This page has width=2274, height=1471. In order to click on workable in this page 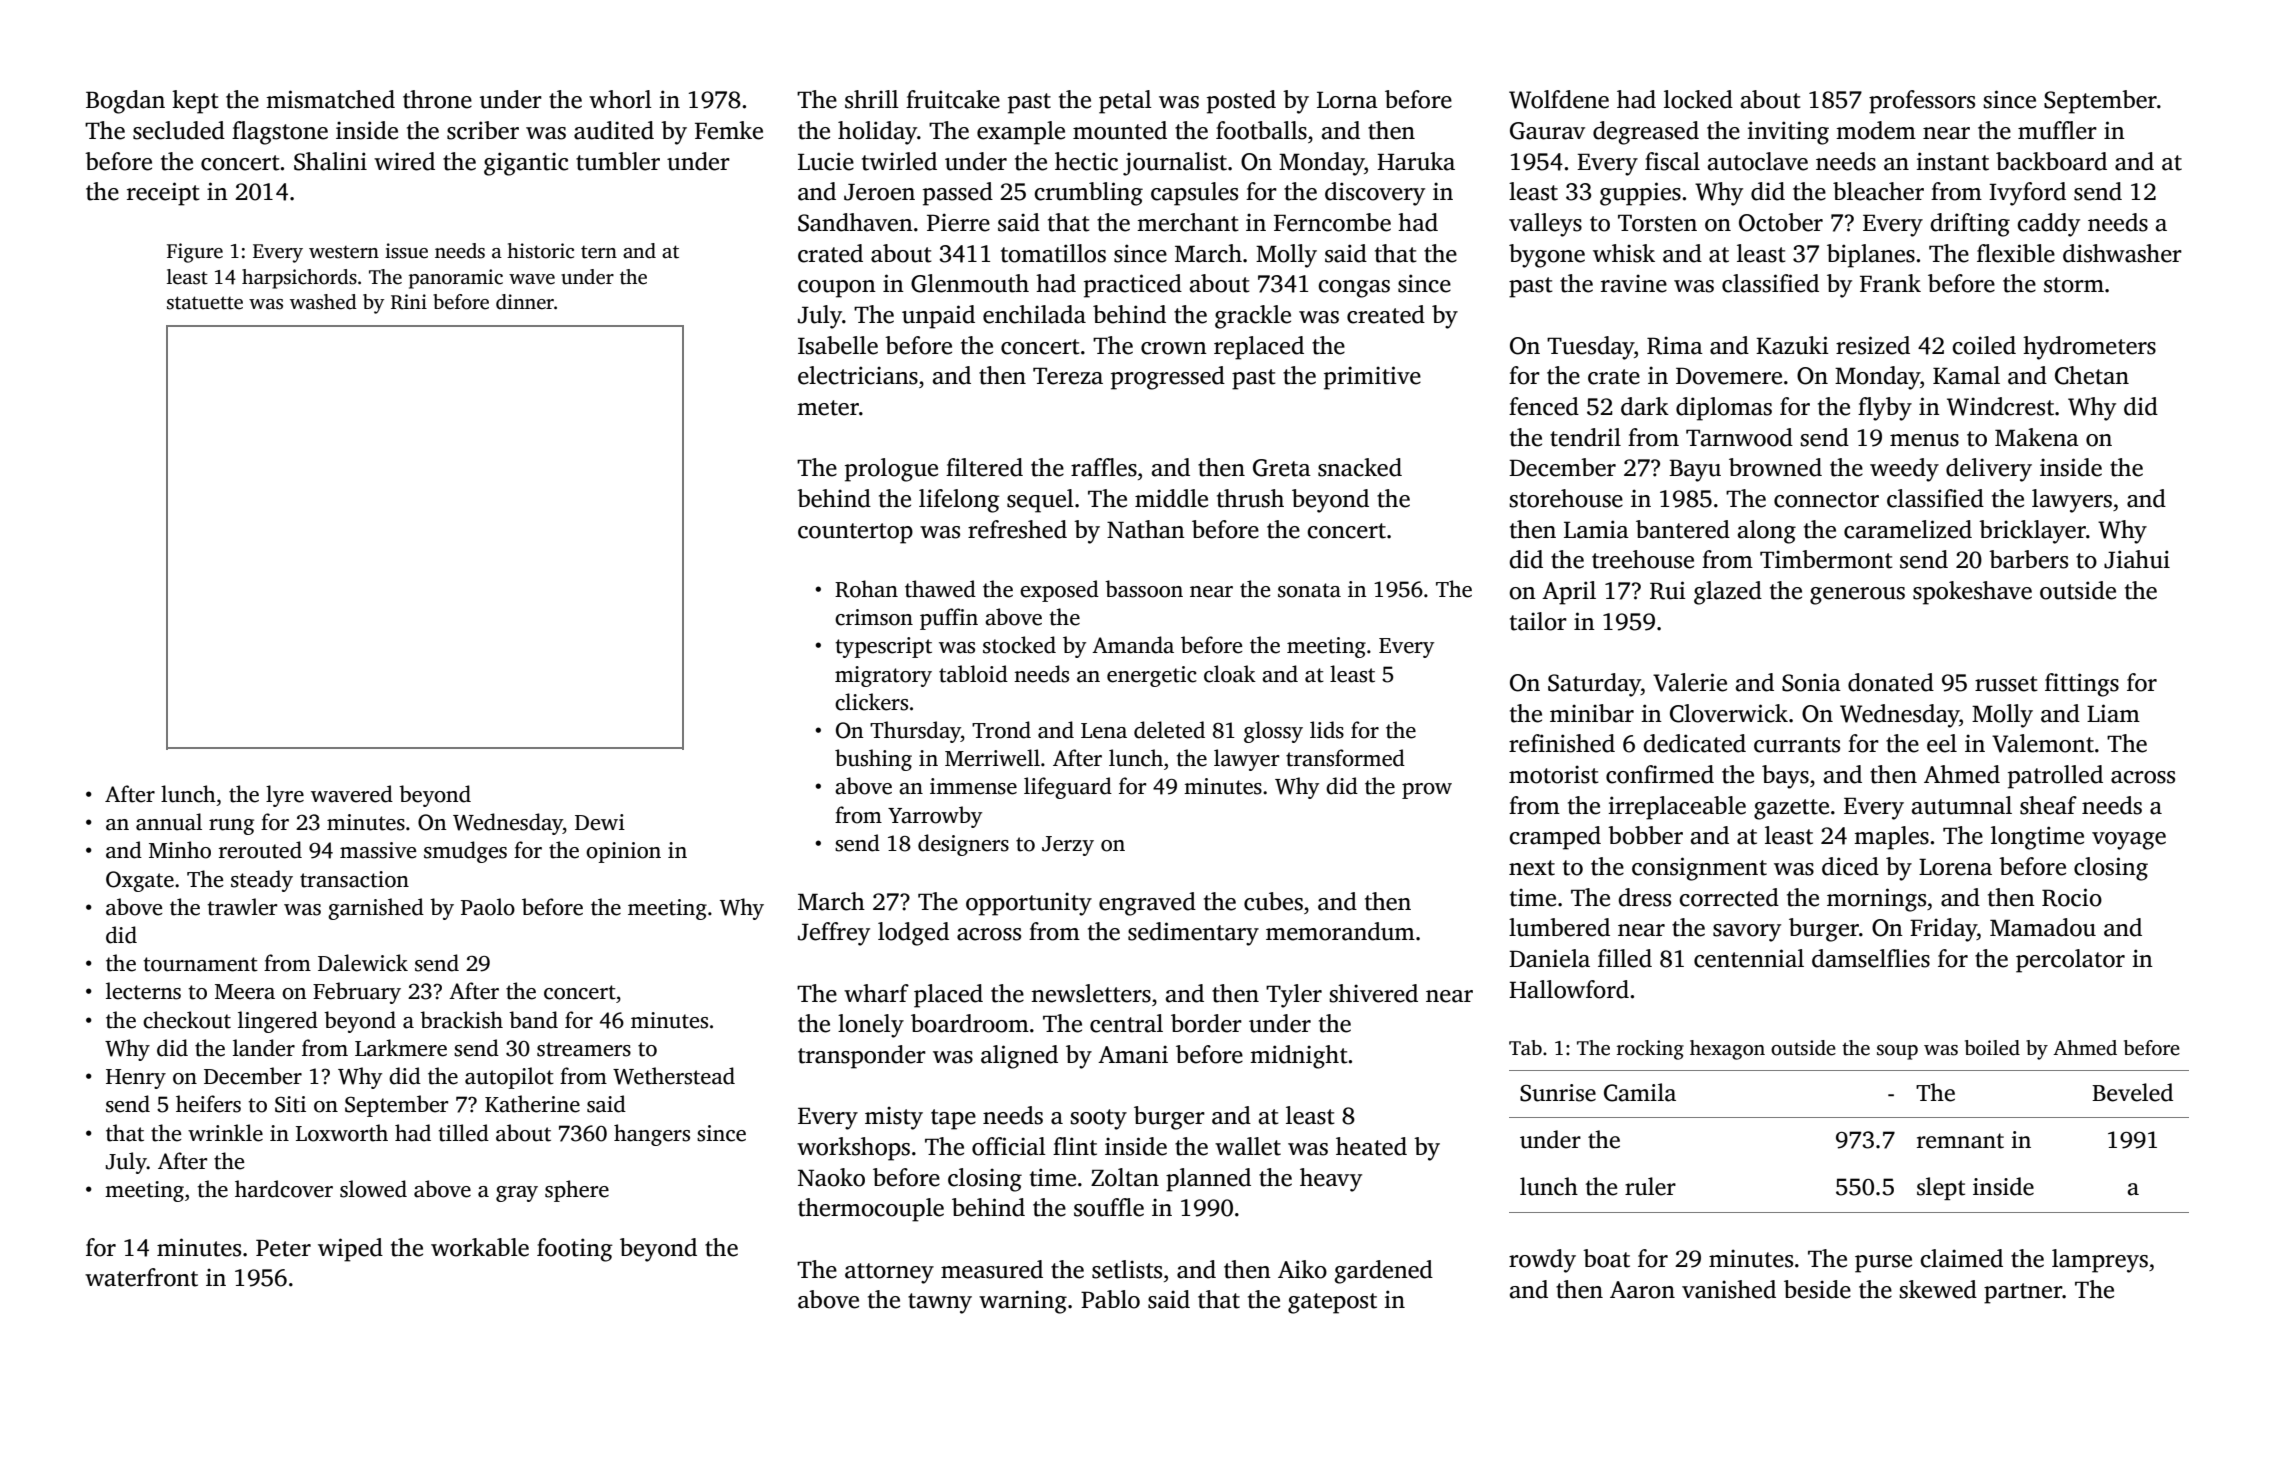, I will do `click(480, 1247)`.
